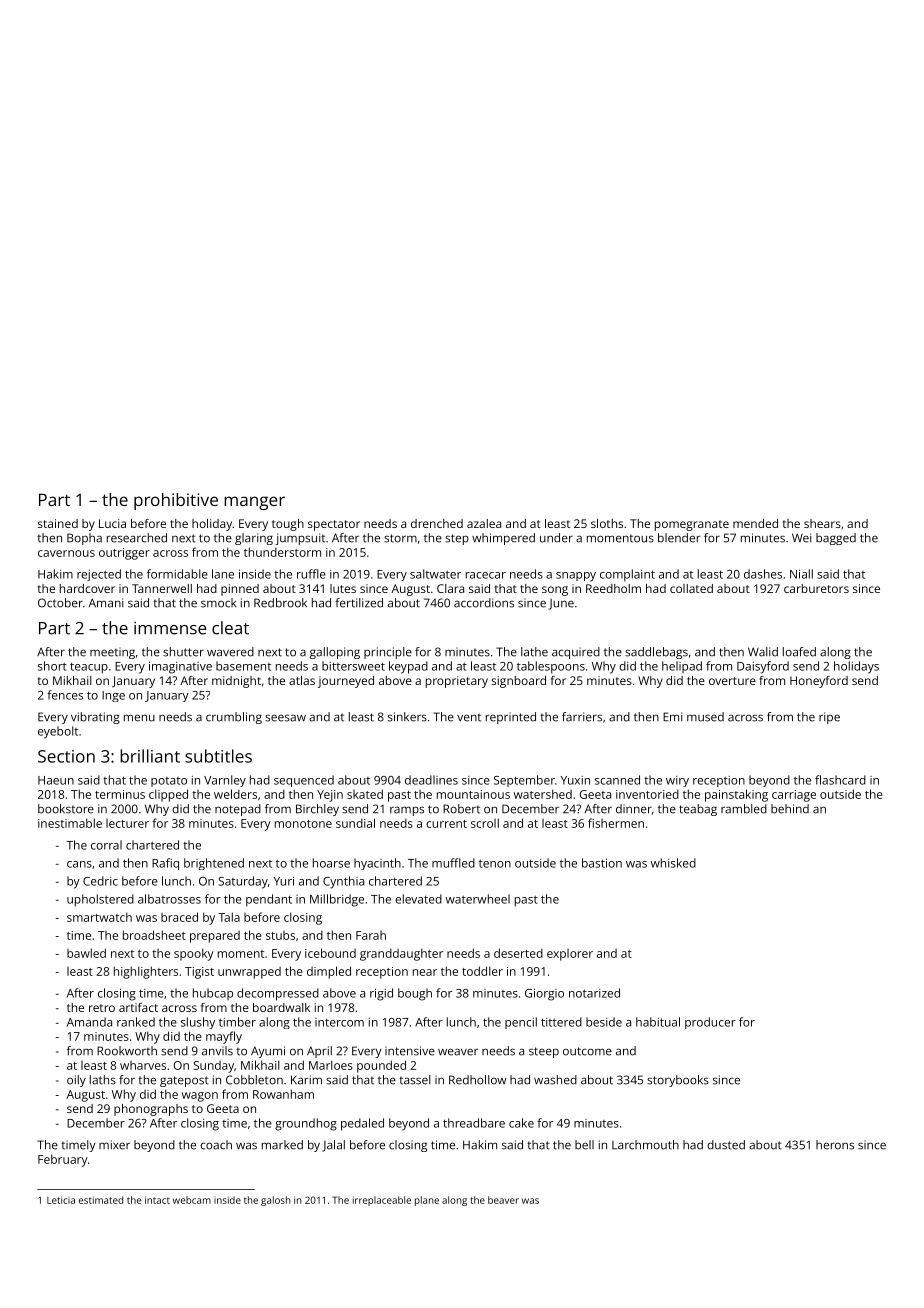  I want to click on prohibitive, so click(176, 501).
